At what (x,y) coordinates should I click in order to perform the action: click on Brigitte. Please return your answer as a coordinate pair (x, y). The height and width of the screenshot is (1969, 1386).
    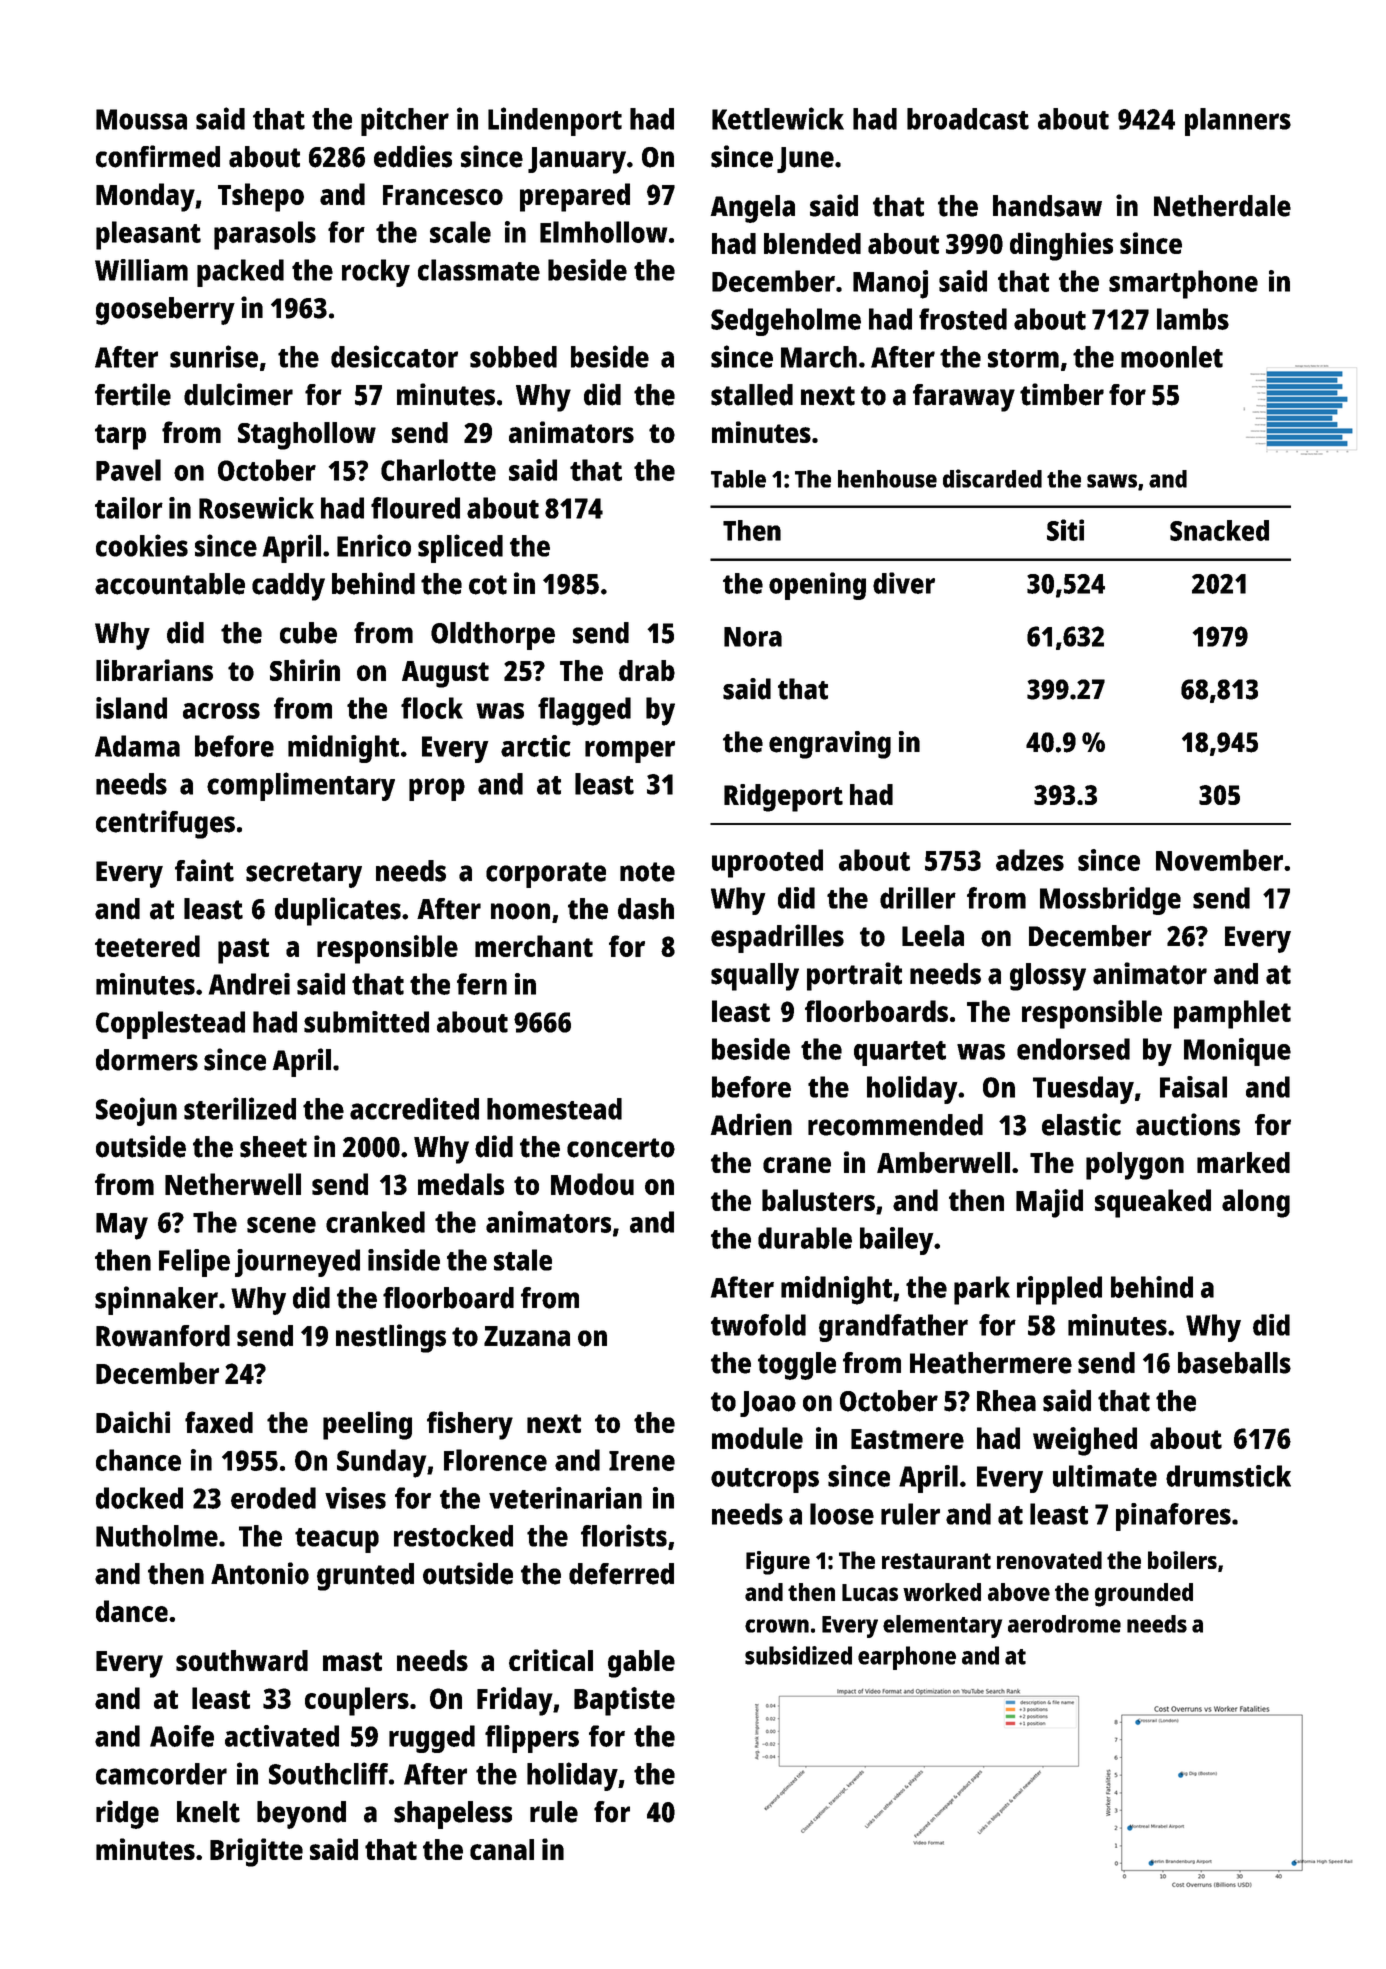
    Looking at the image, I should click on (256, 1852).
